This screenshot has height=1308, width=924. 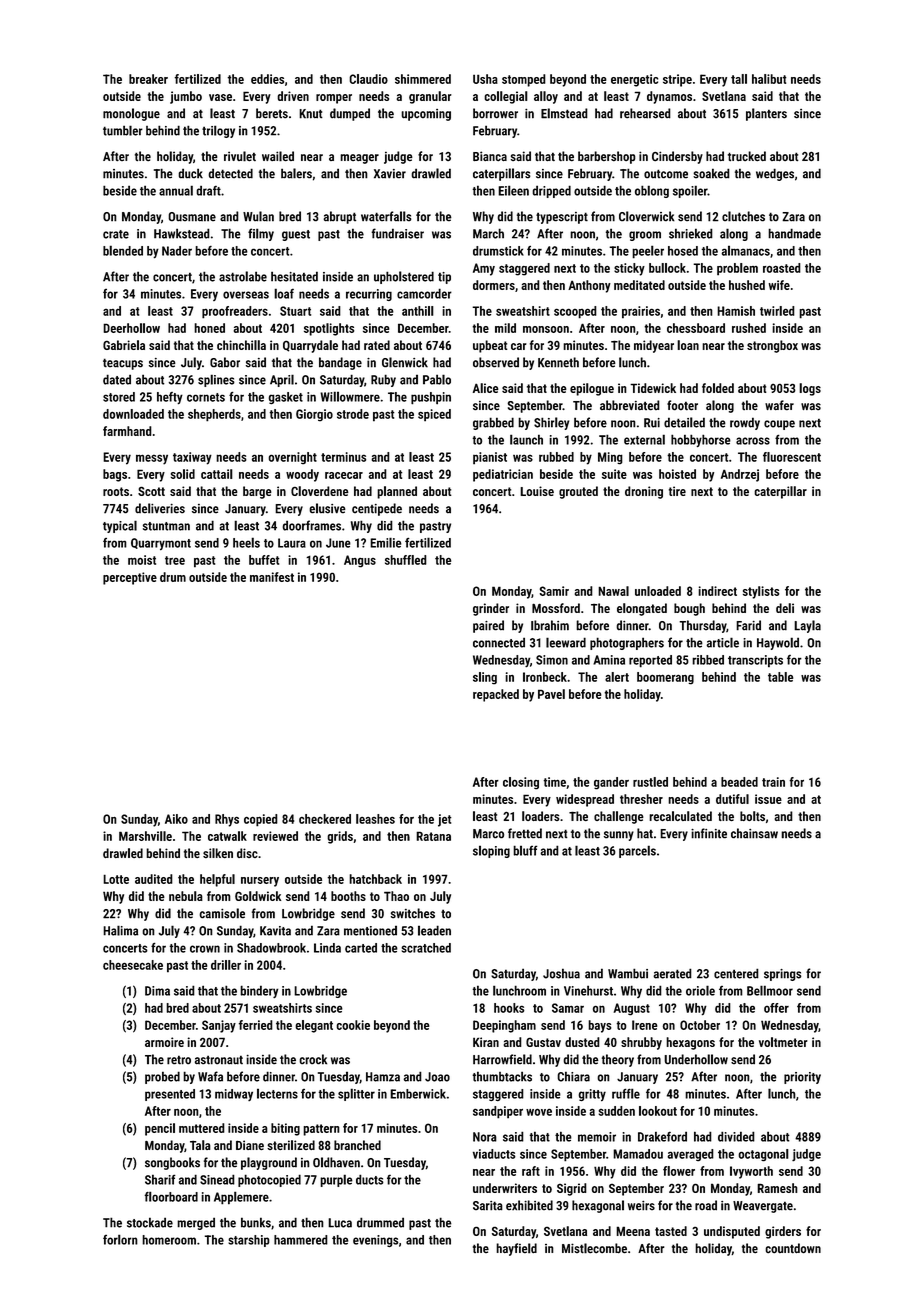 I want to click on breaker, so click(x=148, y=79).
